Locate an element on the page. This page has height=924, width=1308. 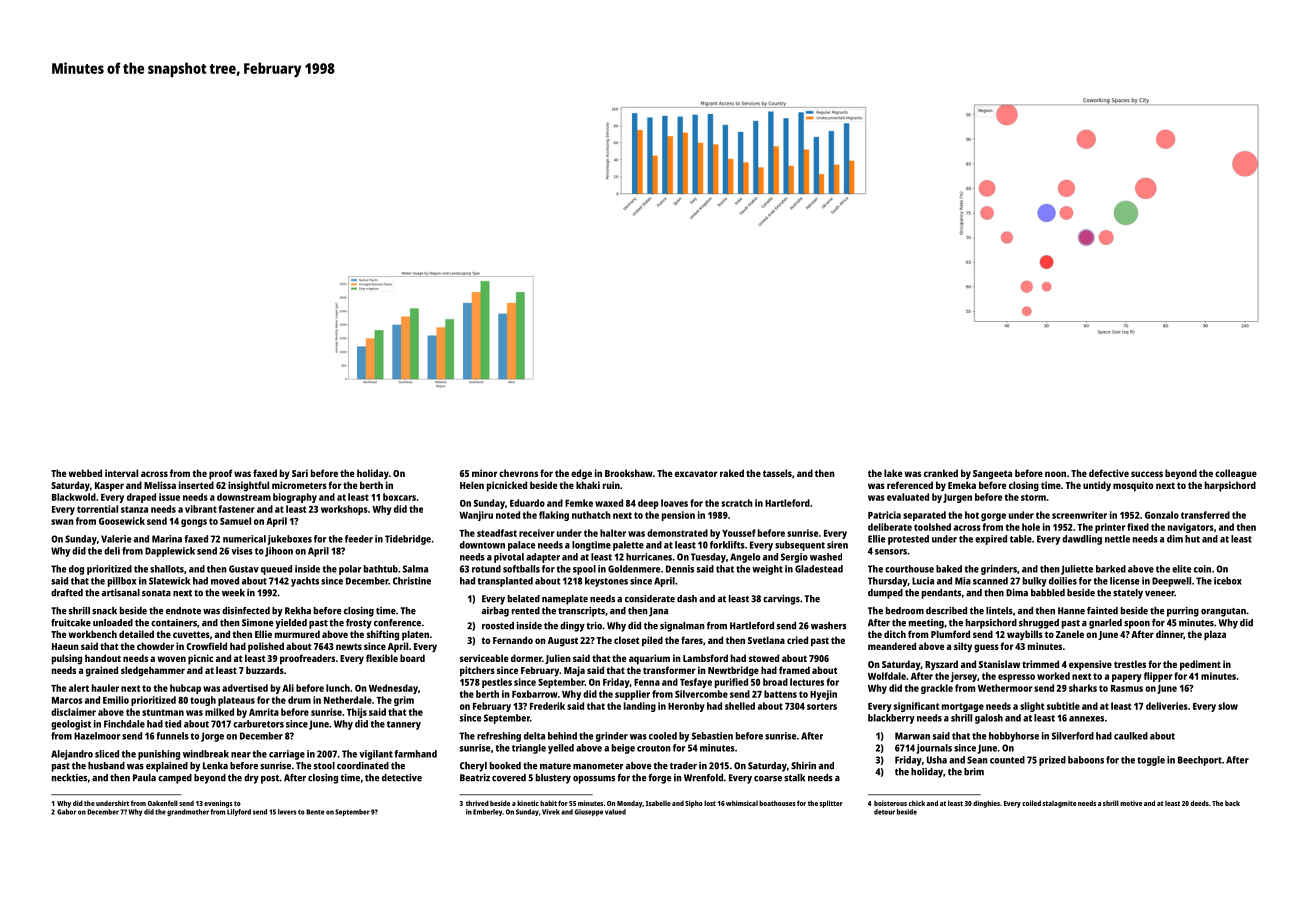
dinghies is located at coordinates (986, 804).
